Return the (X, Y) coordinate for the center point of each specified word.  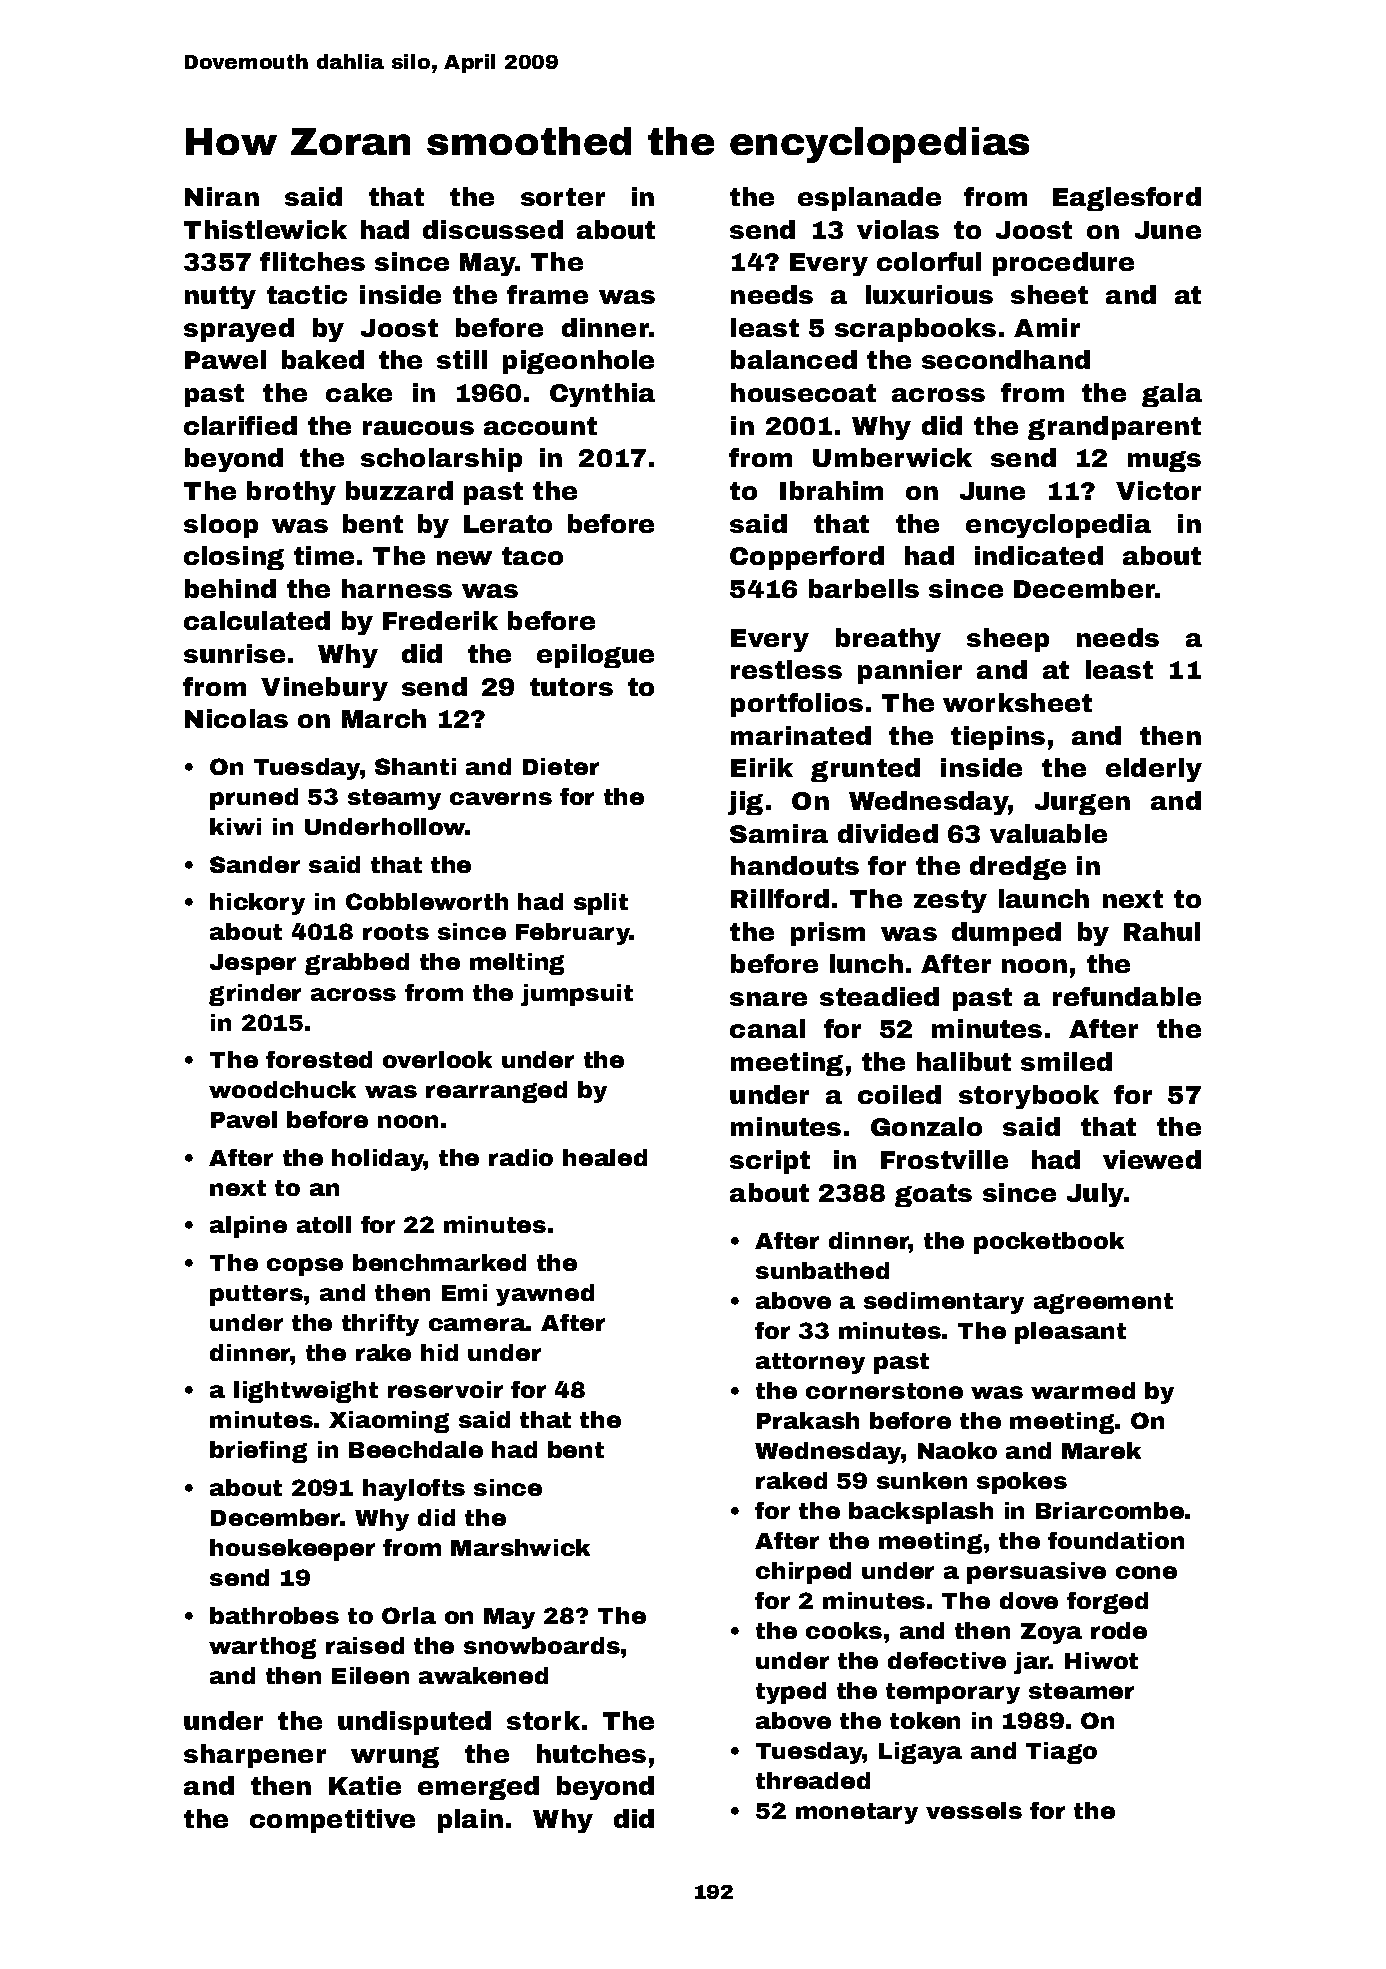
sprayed (239, 330)
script (770, 1162)
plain (470, 1821)
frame (547, 294)
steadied (879, 996)
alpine (248, 1227)
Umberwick (892, 457)
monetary (857, 1813)
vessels (974, 1810)
